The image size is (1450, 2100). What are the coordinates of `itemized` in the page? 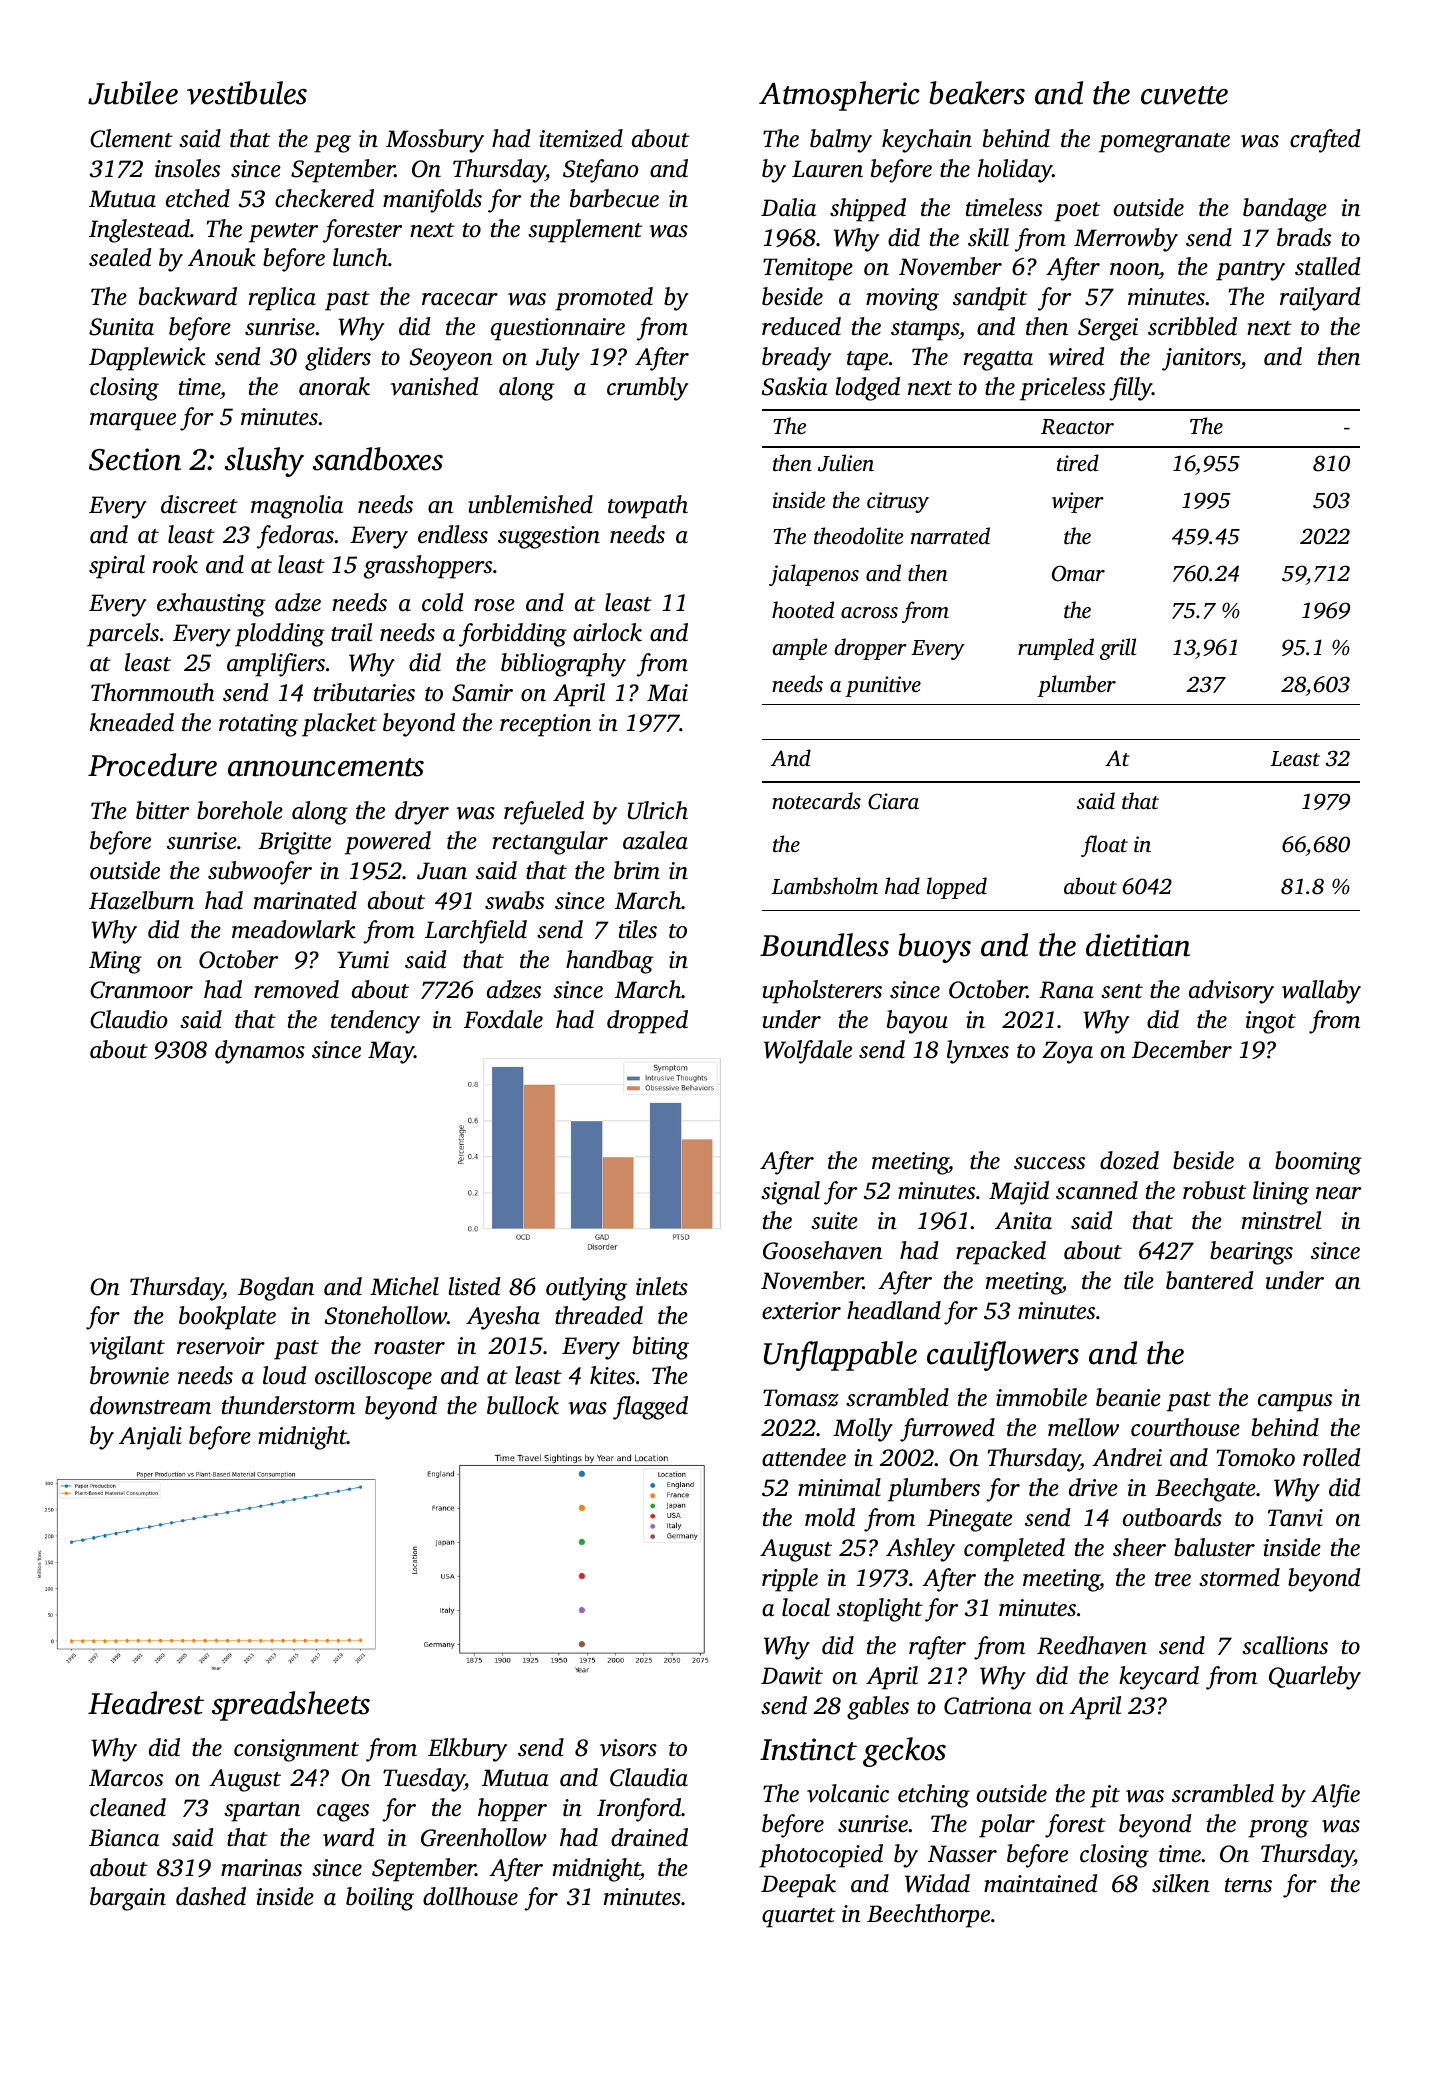 It's located at (581, 138).
